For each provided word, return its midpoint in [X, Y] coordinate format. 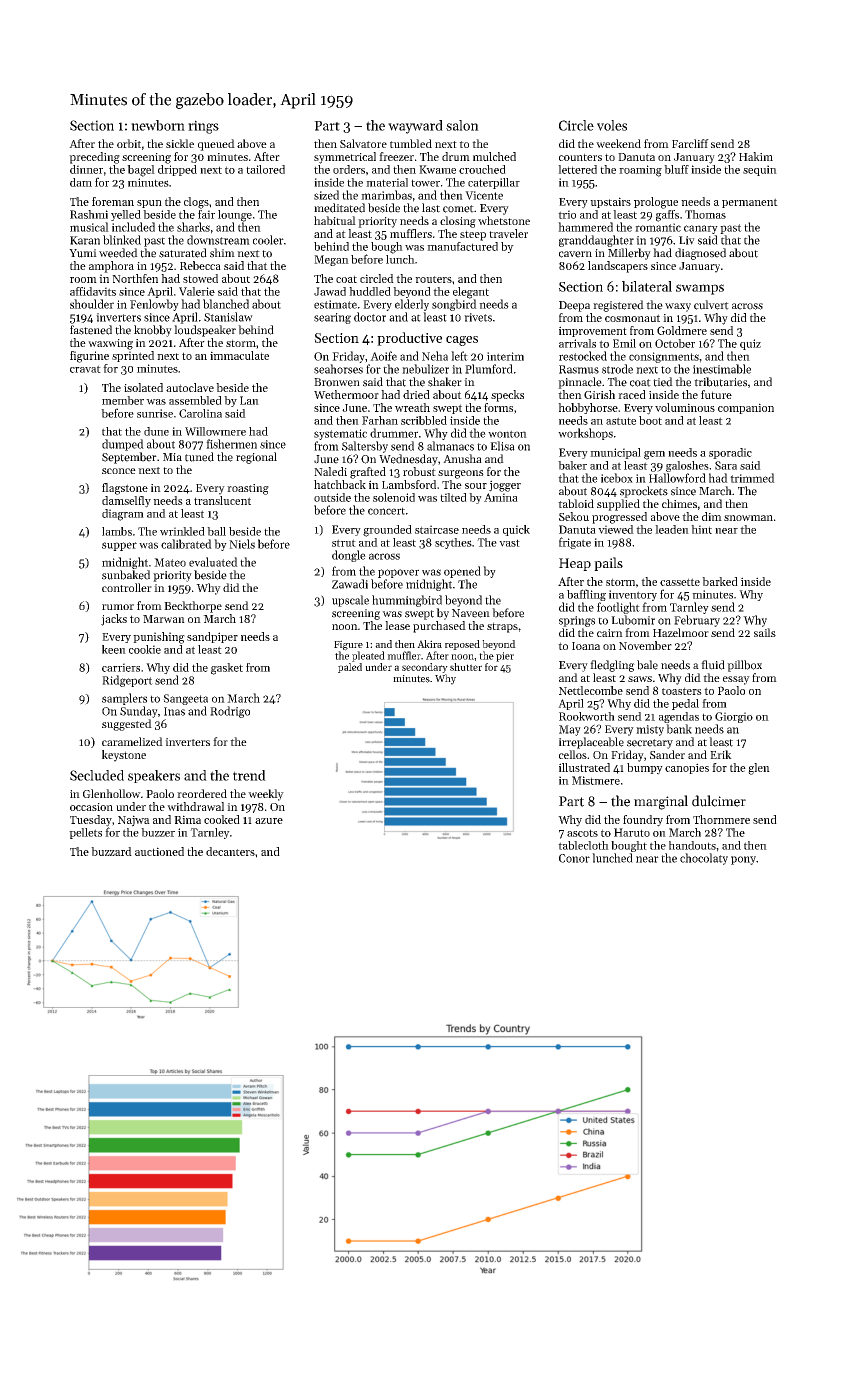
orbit [129, 143]
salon [462, 125]
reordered [202, 793]
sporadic [730, 453]
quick [516, 530]
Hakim [756, 156]
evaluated [213, 562]
